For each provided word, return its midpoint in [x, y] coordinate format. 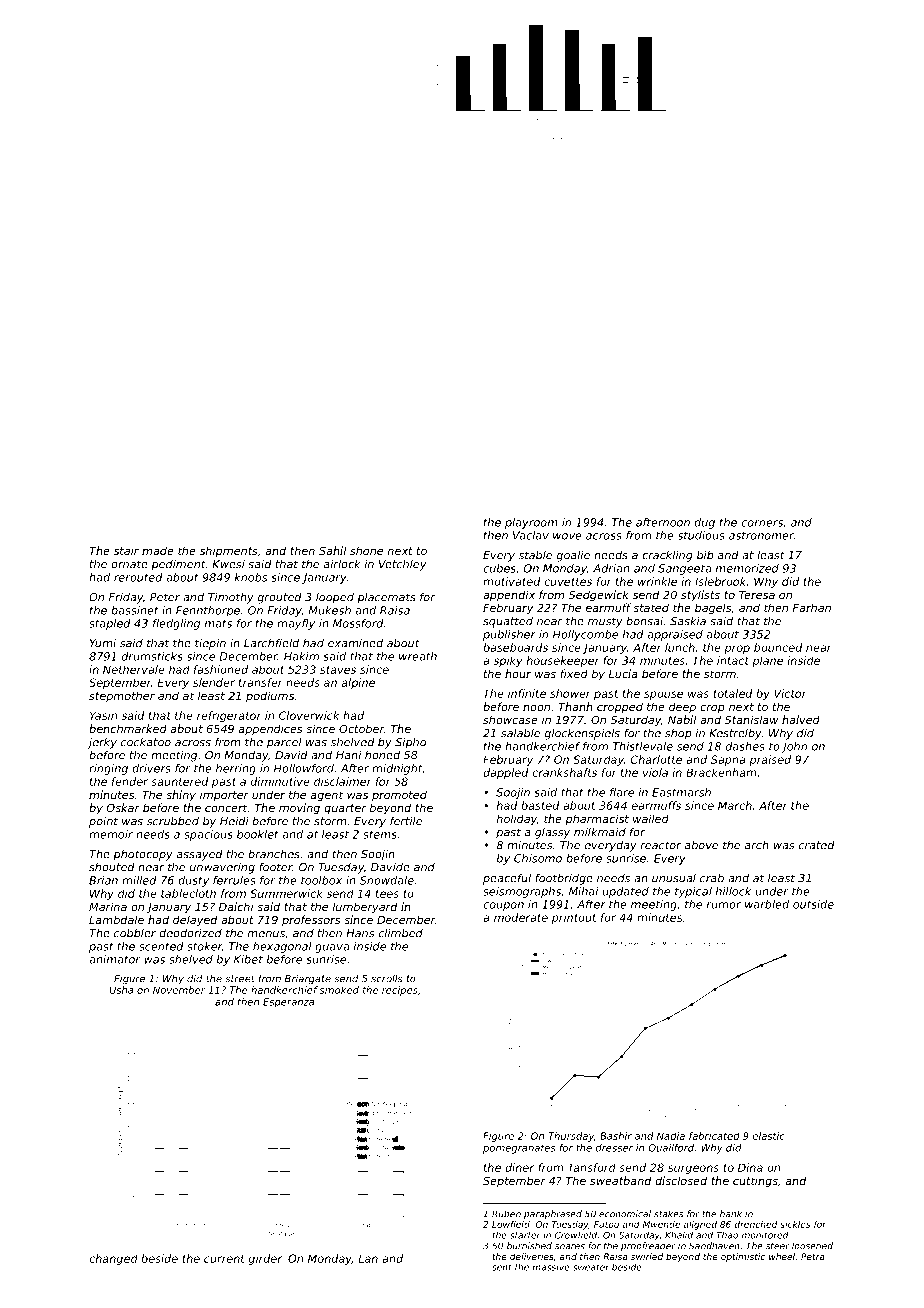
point [103, 822]
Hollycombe [585, 635]
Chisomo [538, 858]
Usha [121, 990]
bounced [778, 647]
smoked [339, 990]
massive [551, 1267]
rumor [724, 905]
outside [813, 904]
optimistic [743, 1257]
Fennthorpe [208, 611]
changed [113, 1259]
